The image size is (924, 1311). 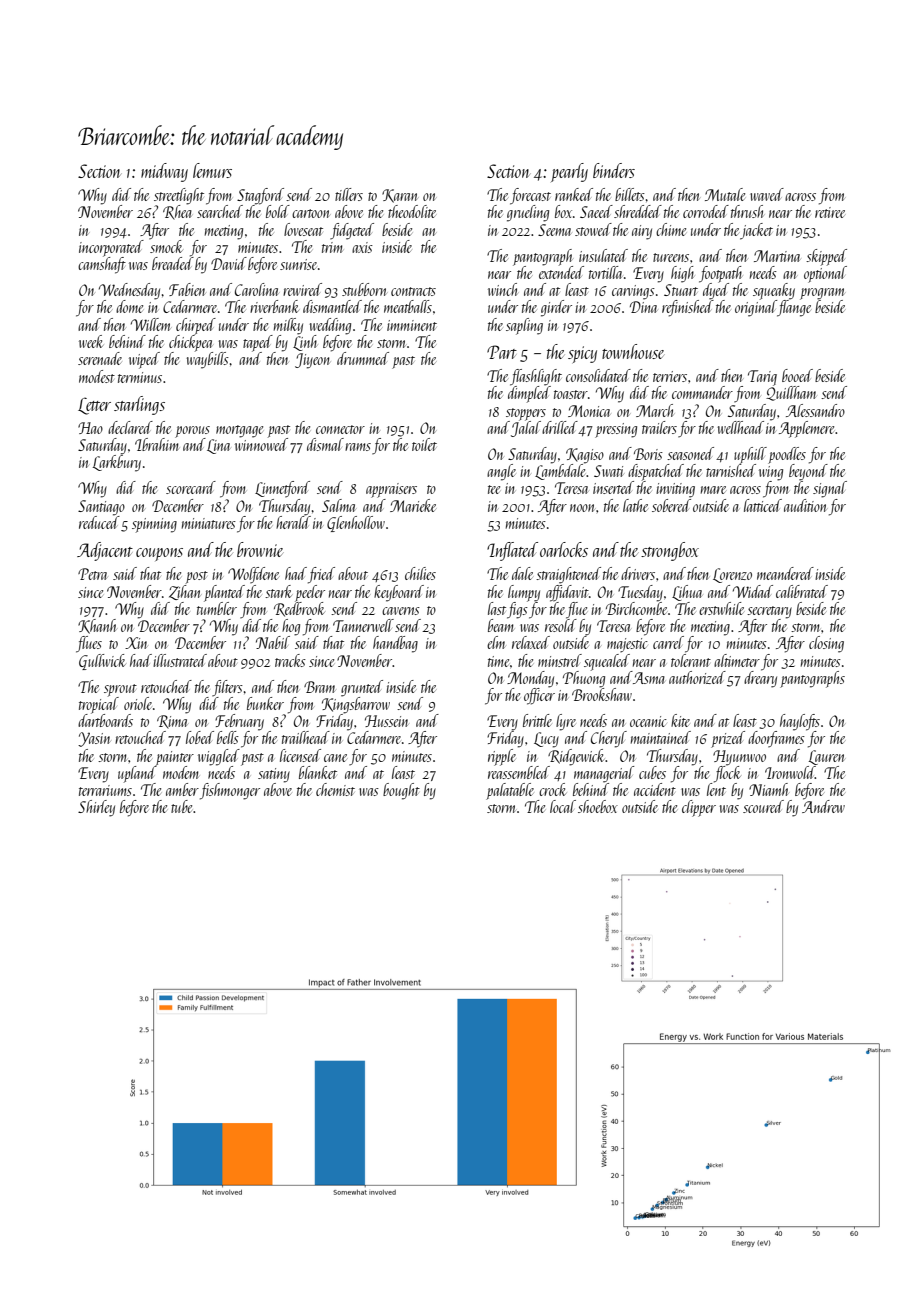 I want to click on Inflated, so click(x=512, y=551).
